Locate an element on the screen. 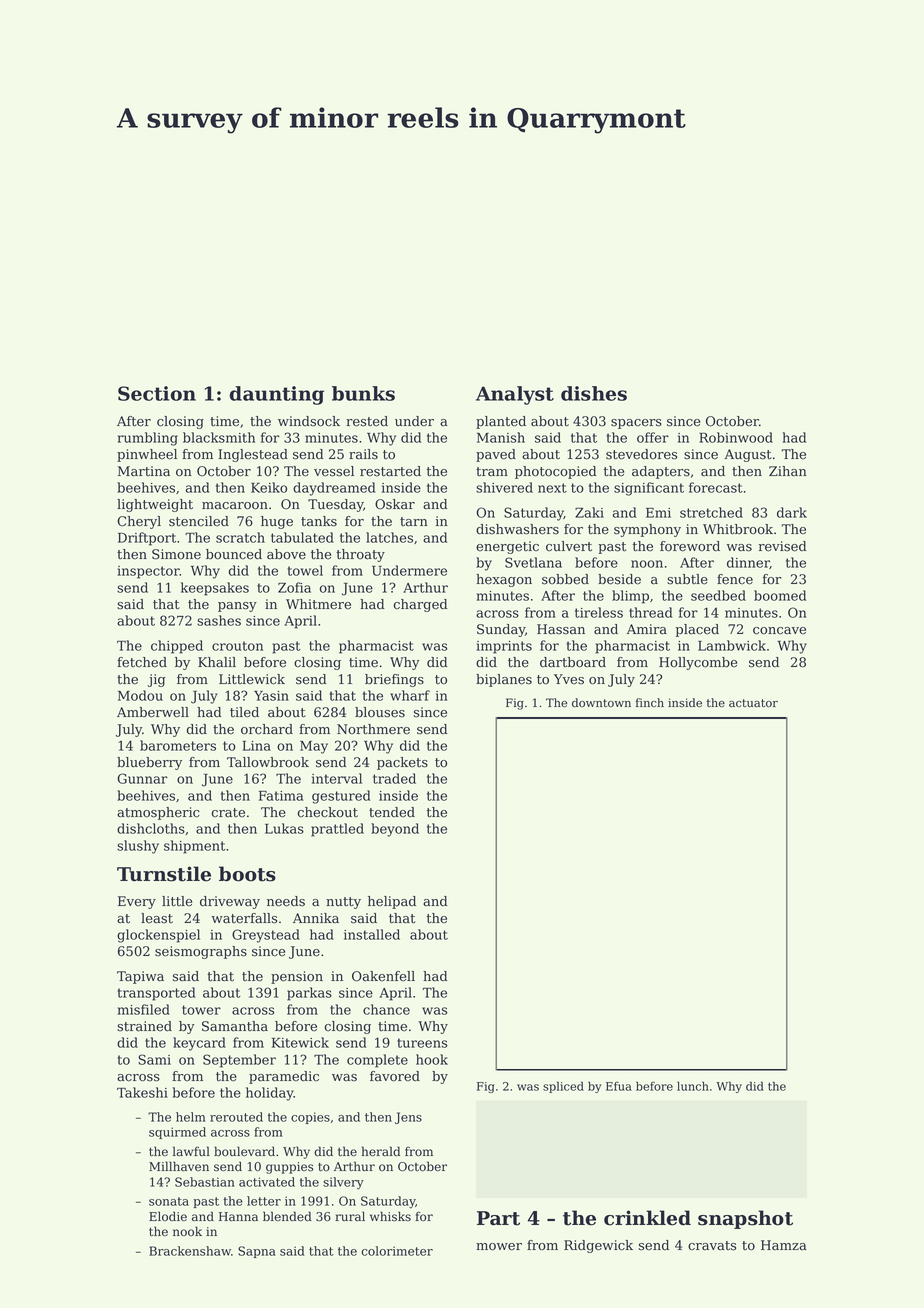 This screenshot has width=924, height=1308. spliced is located at coordinates (563, 1087).
